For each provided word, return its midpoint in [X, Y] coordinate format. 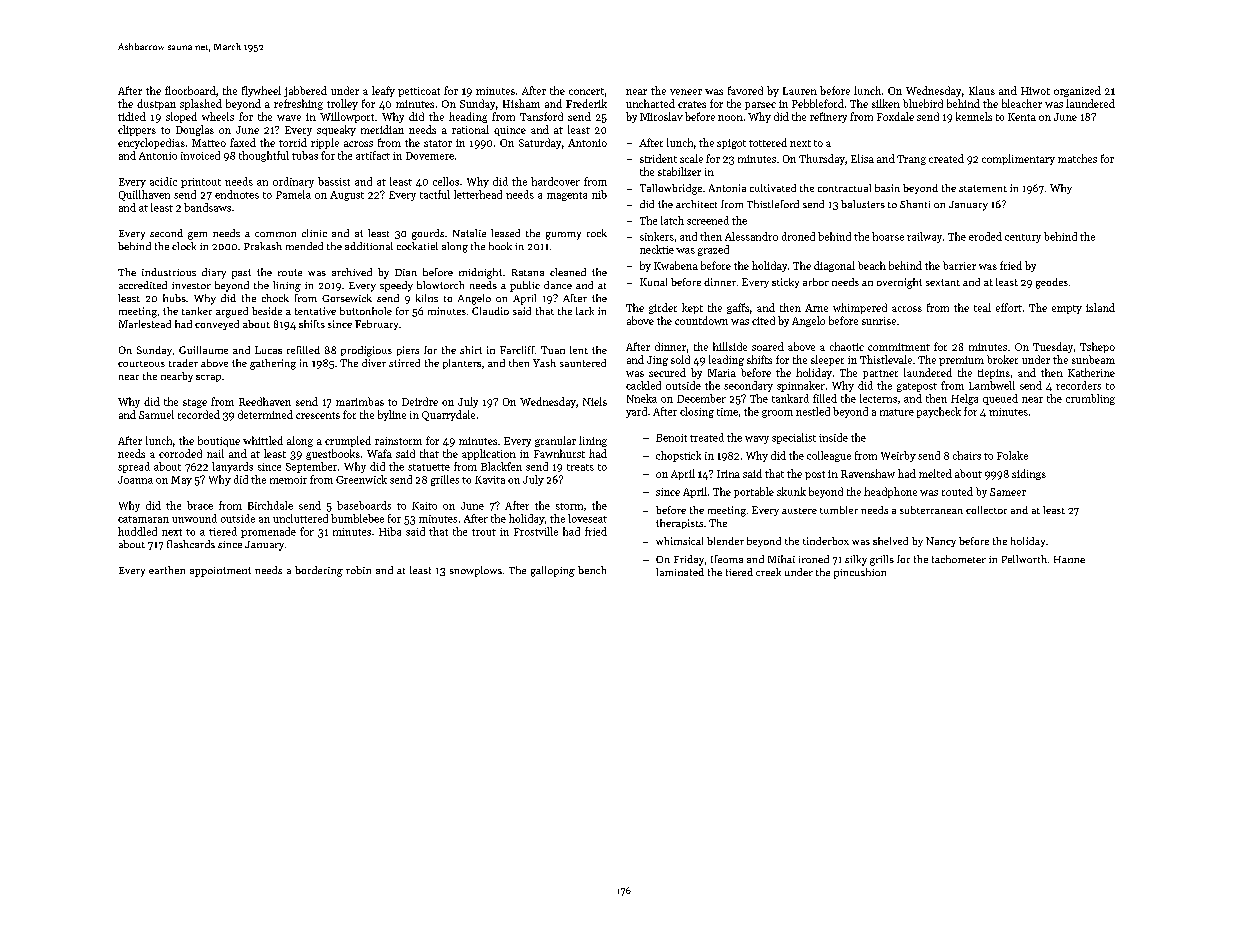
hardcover [555, 181]
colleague [829, 456]
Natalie [469, 233]
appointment [220, 572]
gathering [273, 364]
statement [983, 188]
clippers [137, 130]
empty [1067, 309]
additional [369, 246]
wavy [757, 440]
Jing [657, 361]
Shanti [915, 204]
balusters [863, 204]
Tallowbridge [671, 189]
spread [134, 467]
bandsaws [207, 207]
